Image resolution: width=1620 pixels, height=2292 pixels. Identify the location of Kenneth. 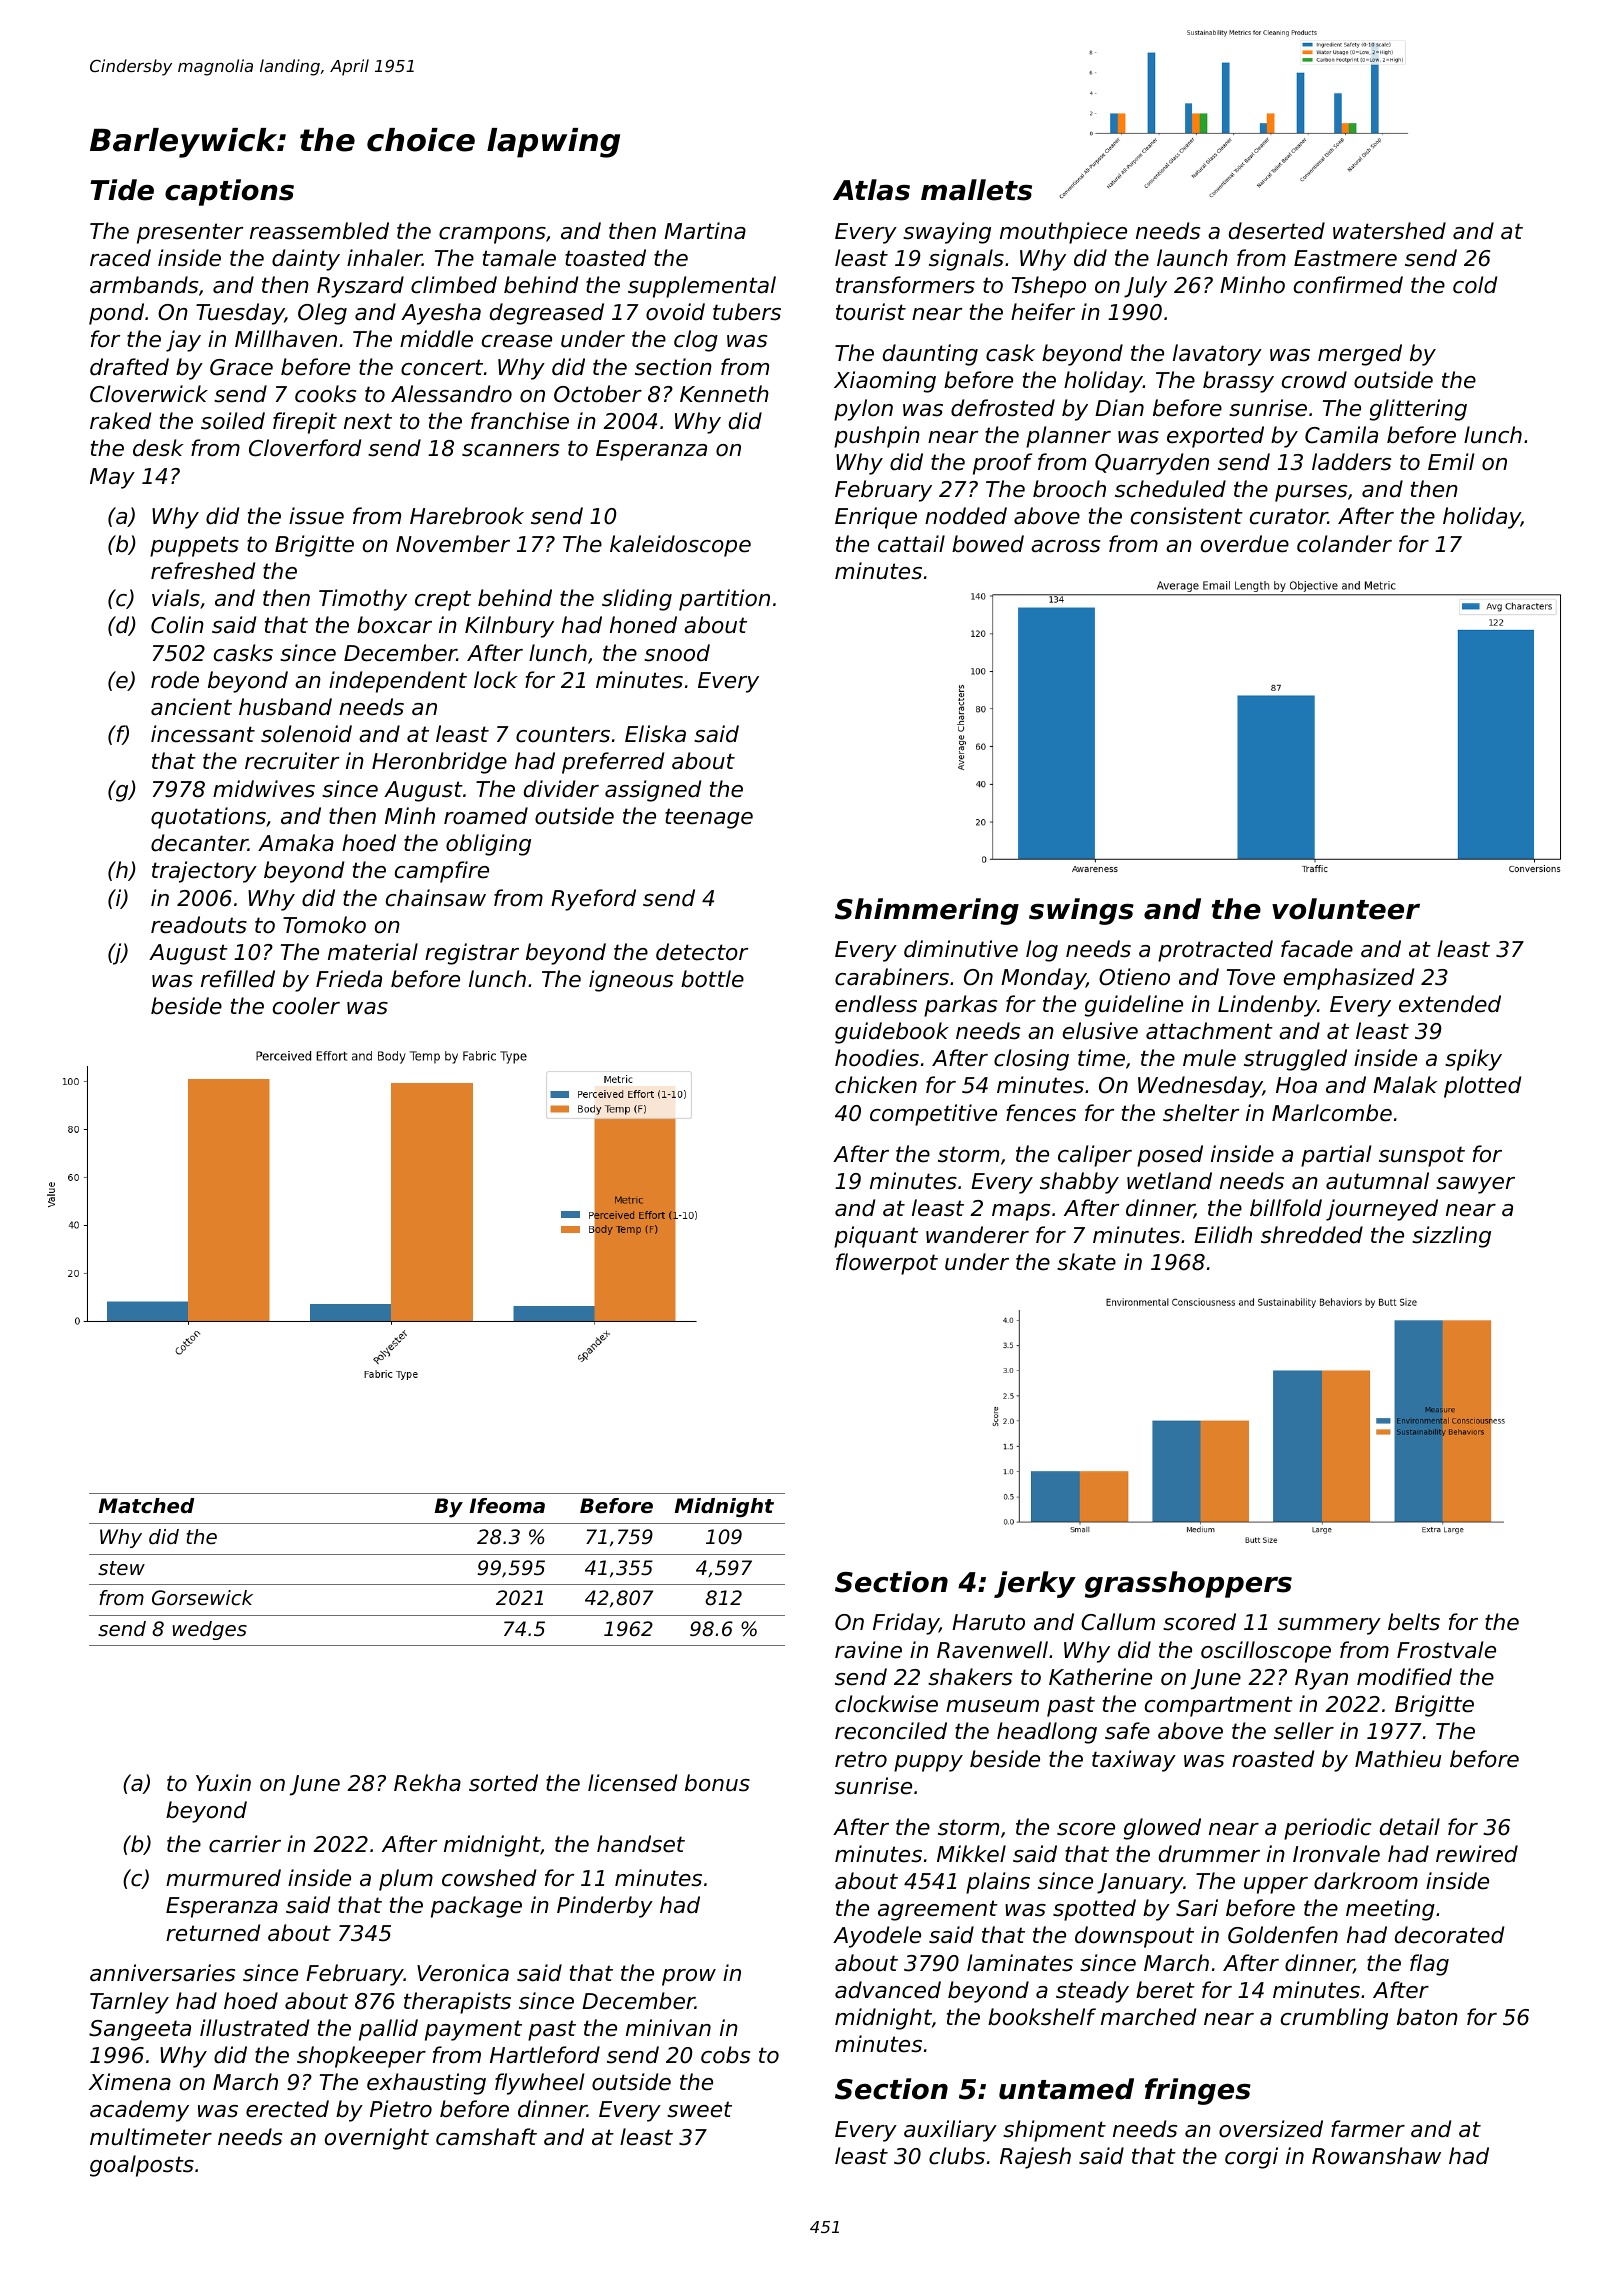
(724, 394).
